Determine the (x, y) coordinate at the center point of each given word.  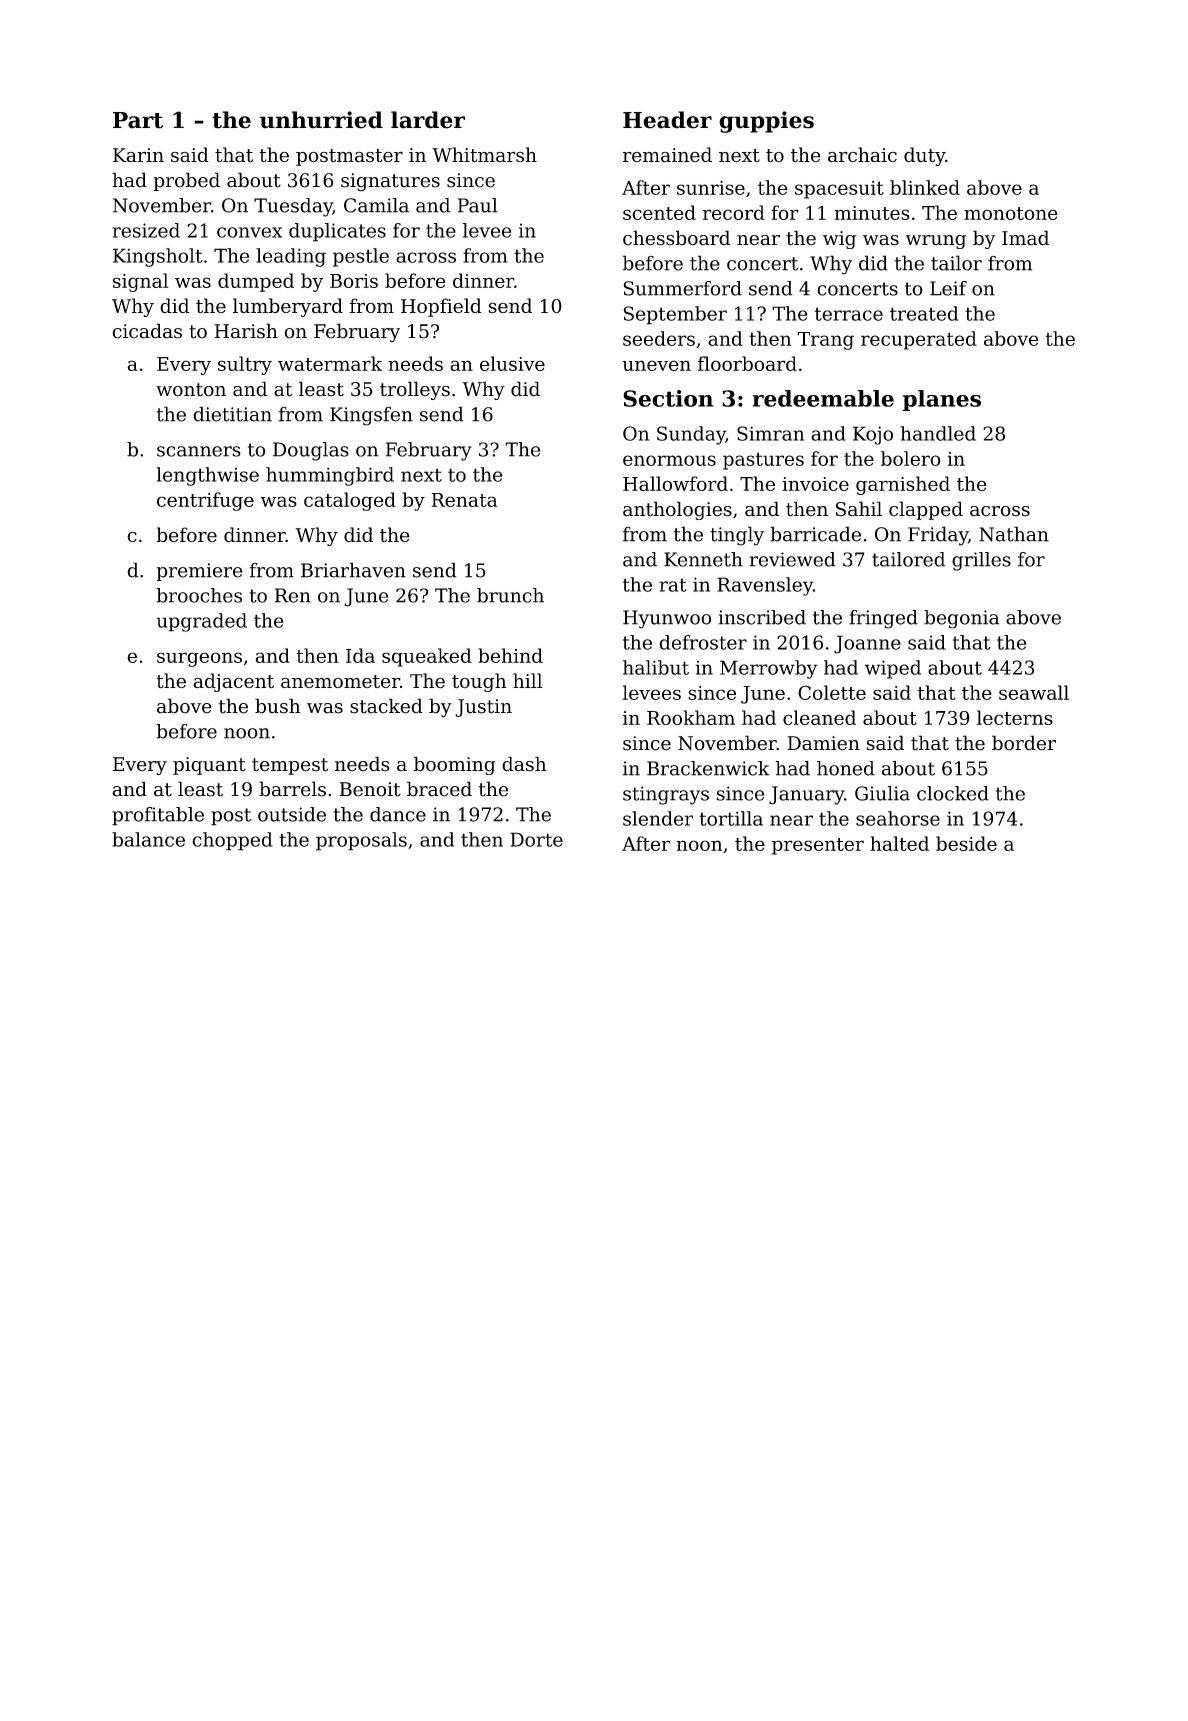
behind (510, 655)
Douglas (311, 451)
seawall (1034, 692)
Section (668, 398)
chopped (232, 841)
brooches (199, 595)
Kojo (873, 435)
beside (966, 843)
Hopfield (441, 307)
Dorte (536, 839)
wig (839, 240)
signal (140, 282)
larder (428, 120)
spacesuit (839, 190)
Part (138, 120)
